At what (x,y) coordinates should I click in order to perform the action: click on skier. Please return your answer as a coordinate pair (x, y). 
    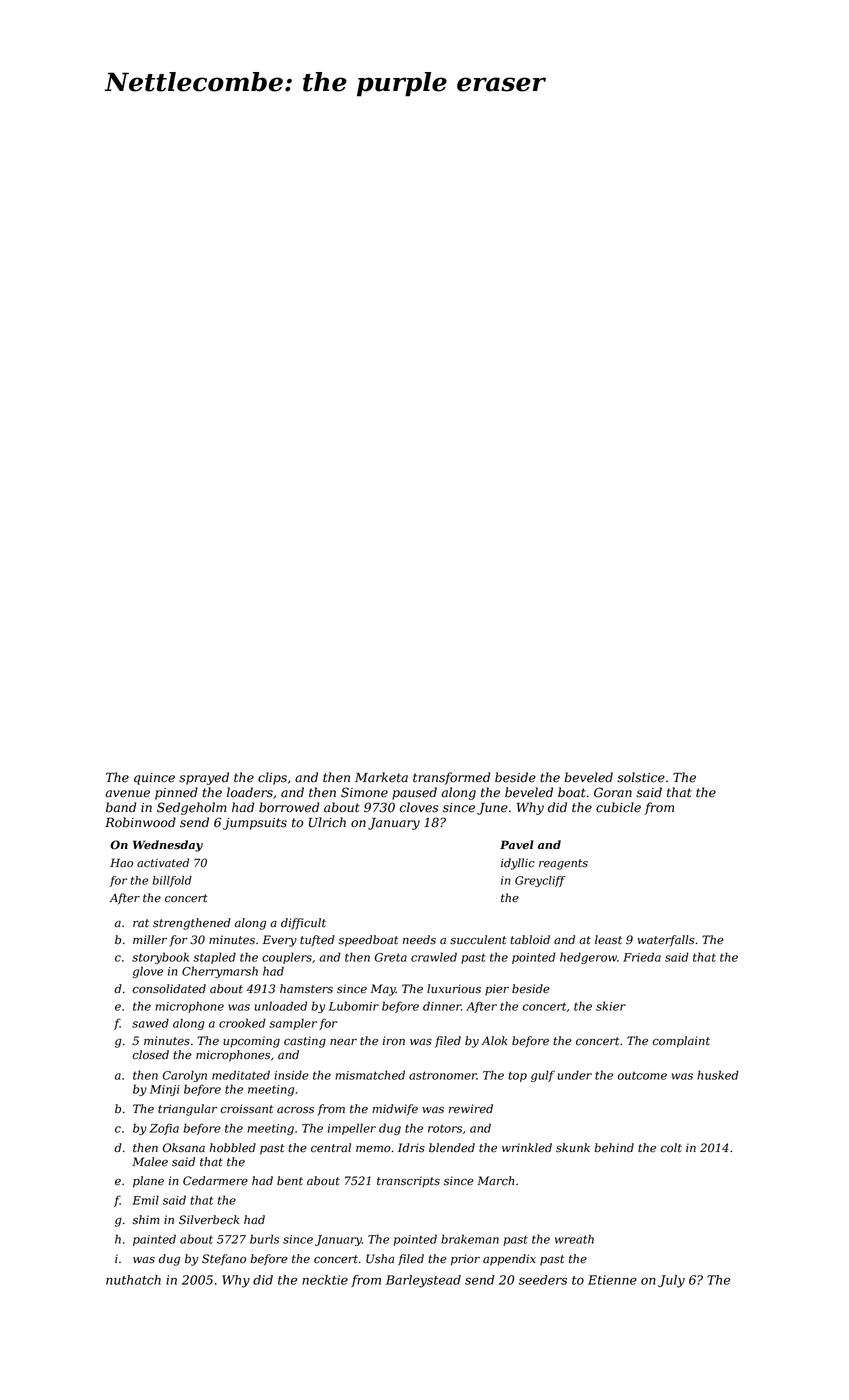
    Looking at the image, I should click on (611, 1006).
